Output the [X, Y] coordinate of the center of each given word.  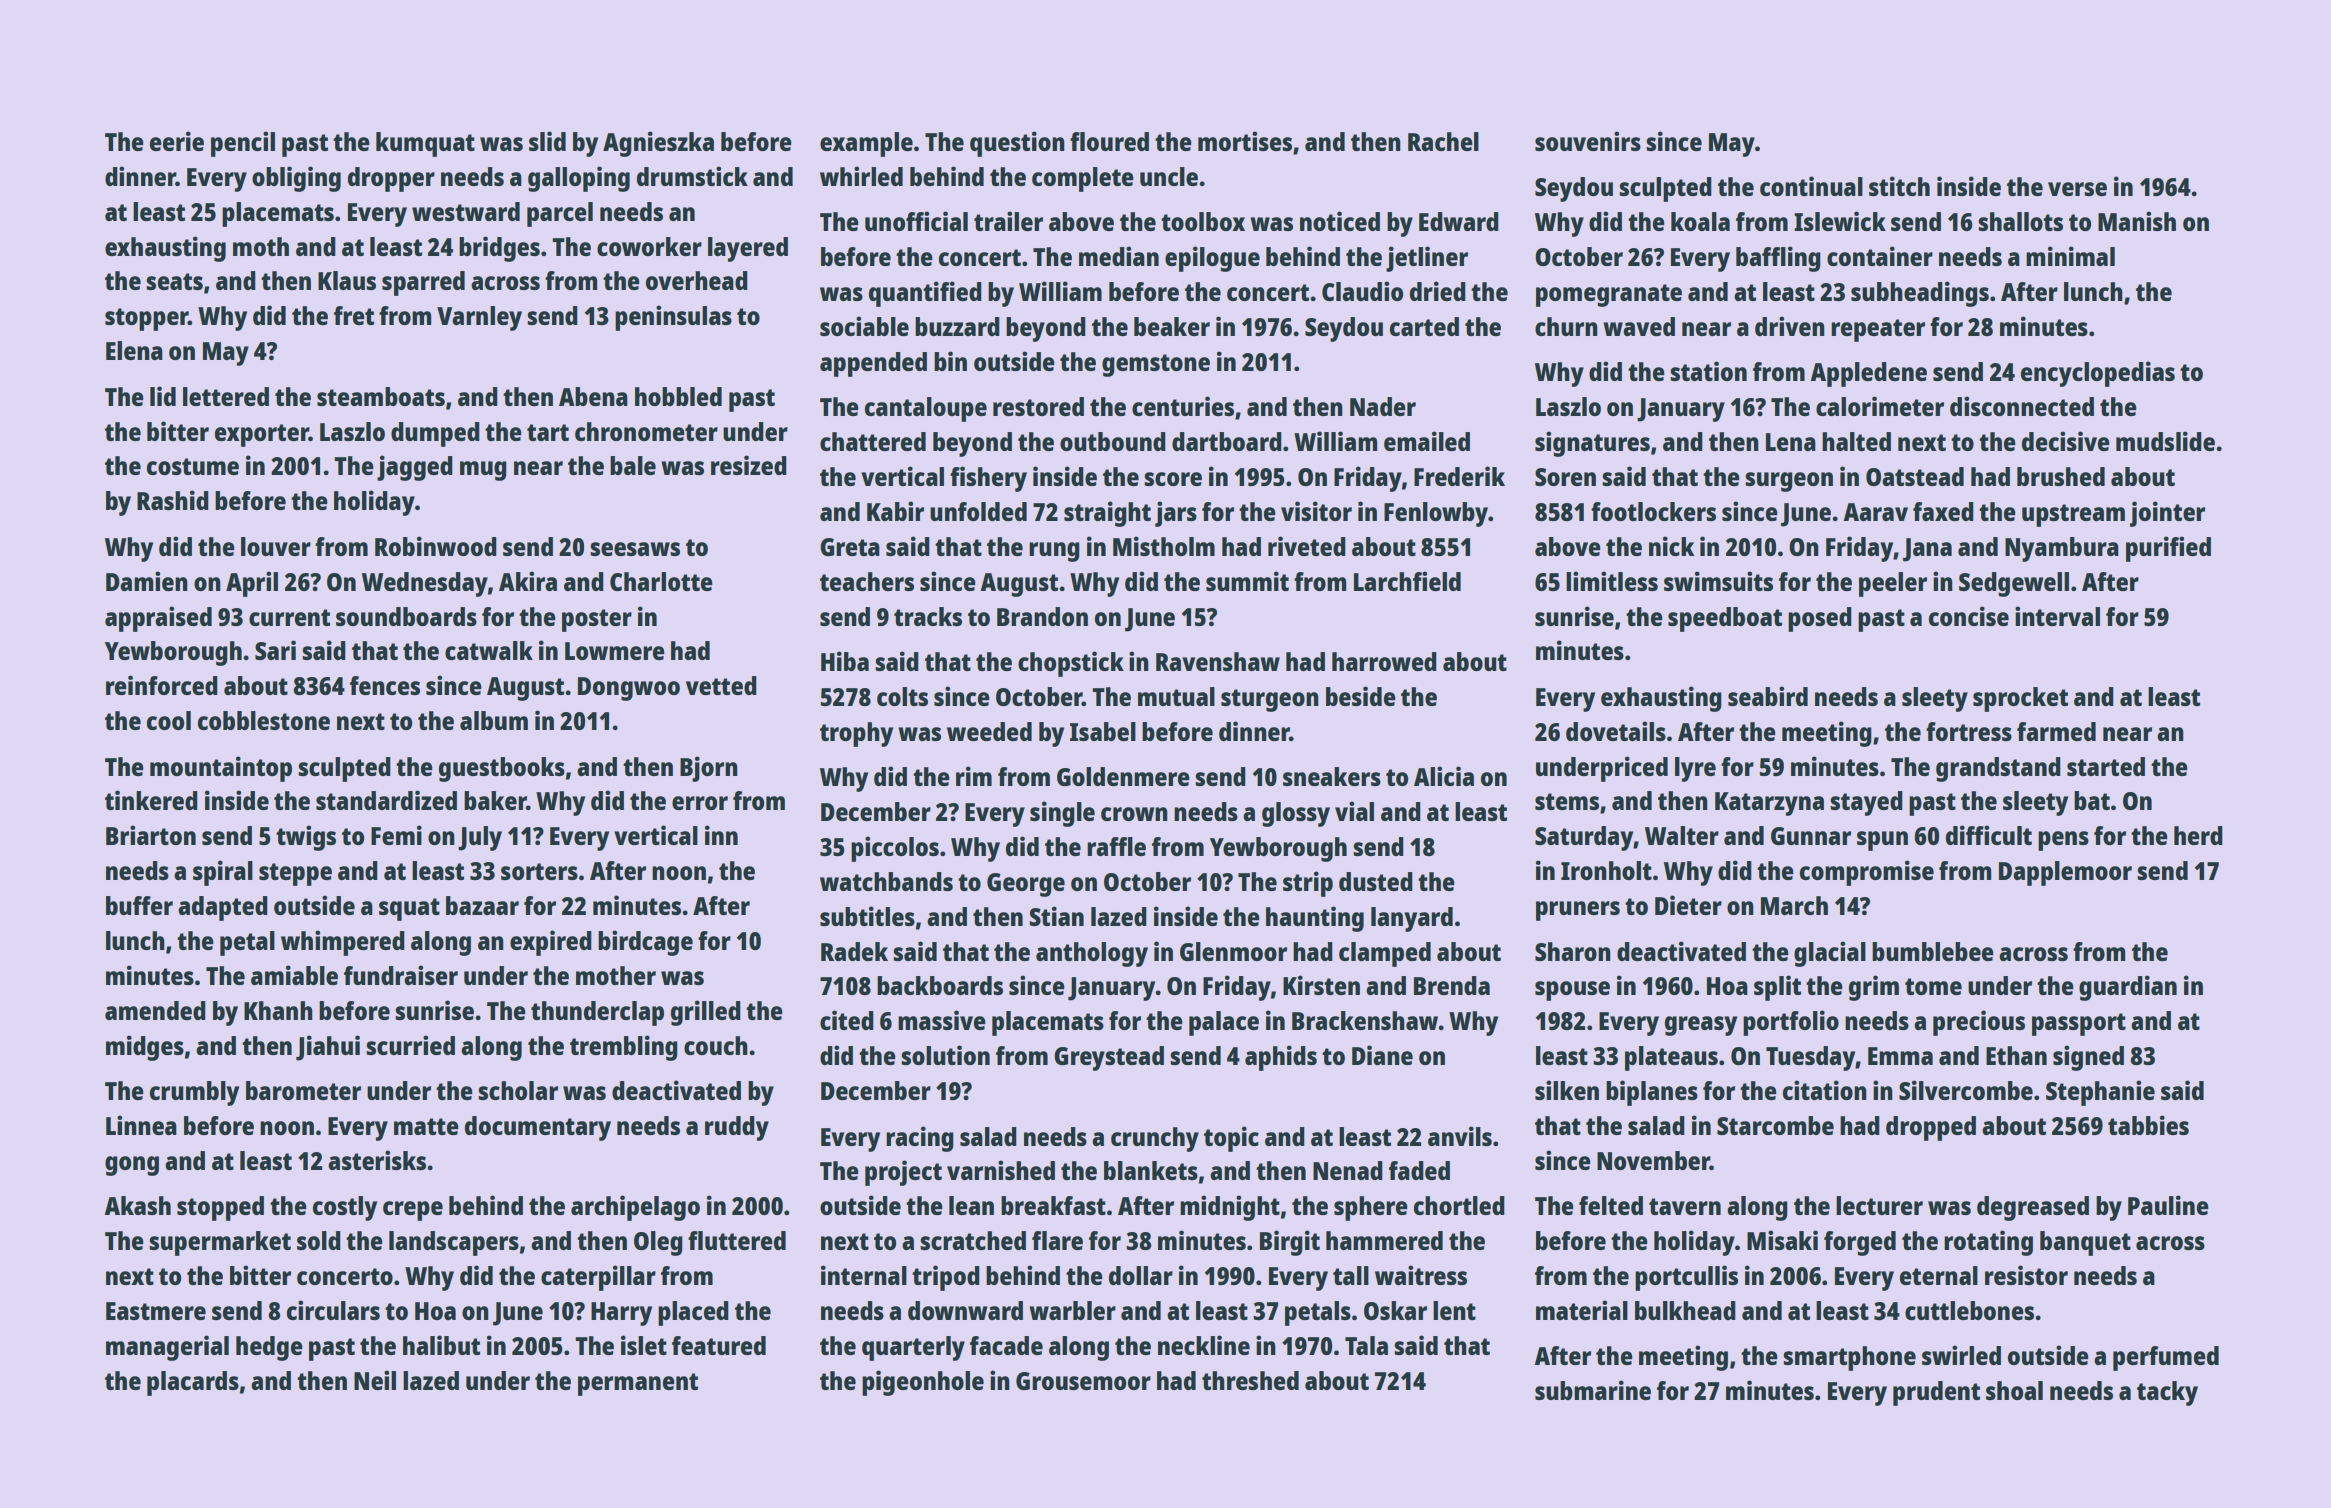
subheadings [1920, 294]
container [1880, 256]
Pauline [2168, 1205]
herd [2198, 835]
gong [132, 1166]
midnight [1230, 1208]
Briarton [151, 835]
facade [1006, 1345]
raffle [1116, 846]
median [1119, 256]
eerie [177, 141]
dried [1438, 291]
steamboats [381, 396]
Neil [375, 1380]
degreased [2033, 1208]
